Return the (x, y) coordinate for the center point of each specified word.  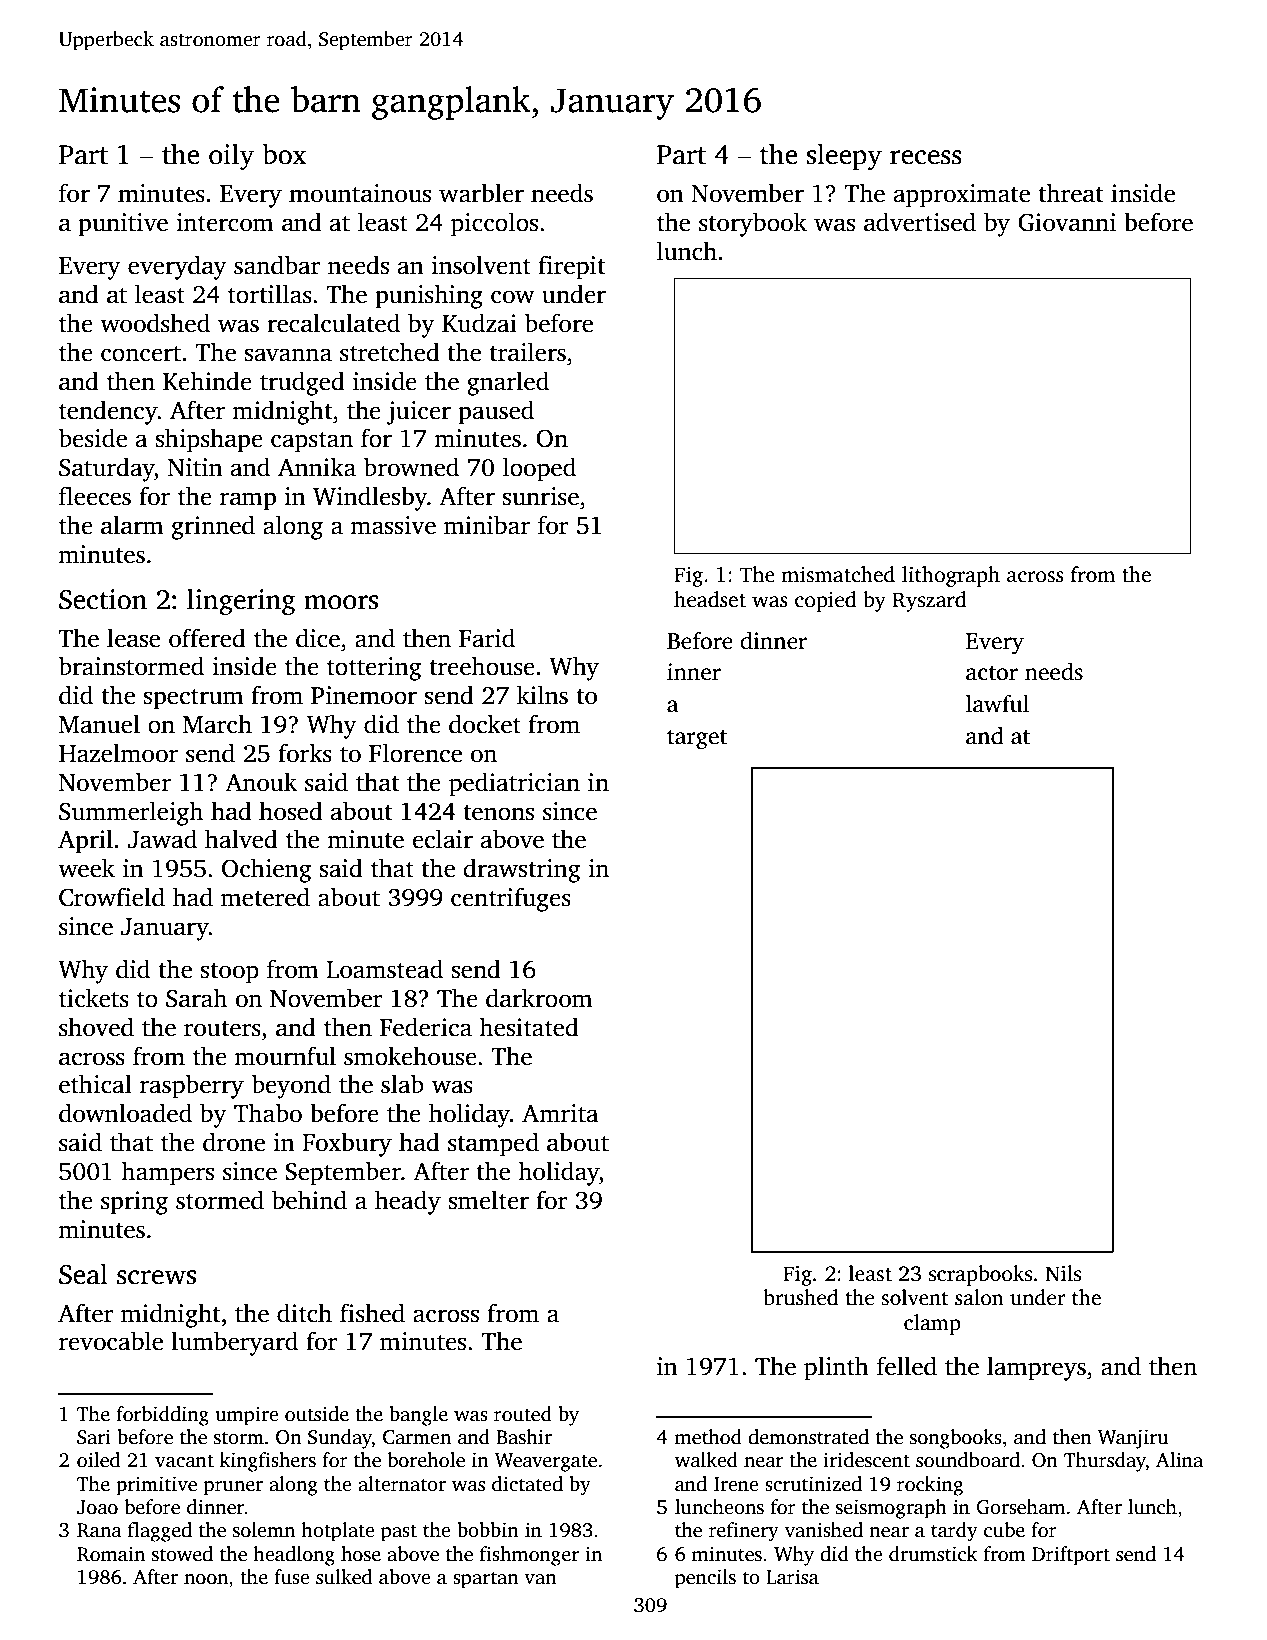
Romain (111, 1554)
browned (411, 467)
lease (133, 638)
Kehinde (207, 381)
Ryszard (929, 601)
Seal (83, 1274)
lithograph (951, 576)
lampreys (1036, 1368)
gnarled (508, 383)
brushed (801, 1297)
